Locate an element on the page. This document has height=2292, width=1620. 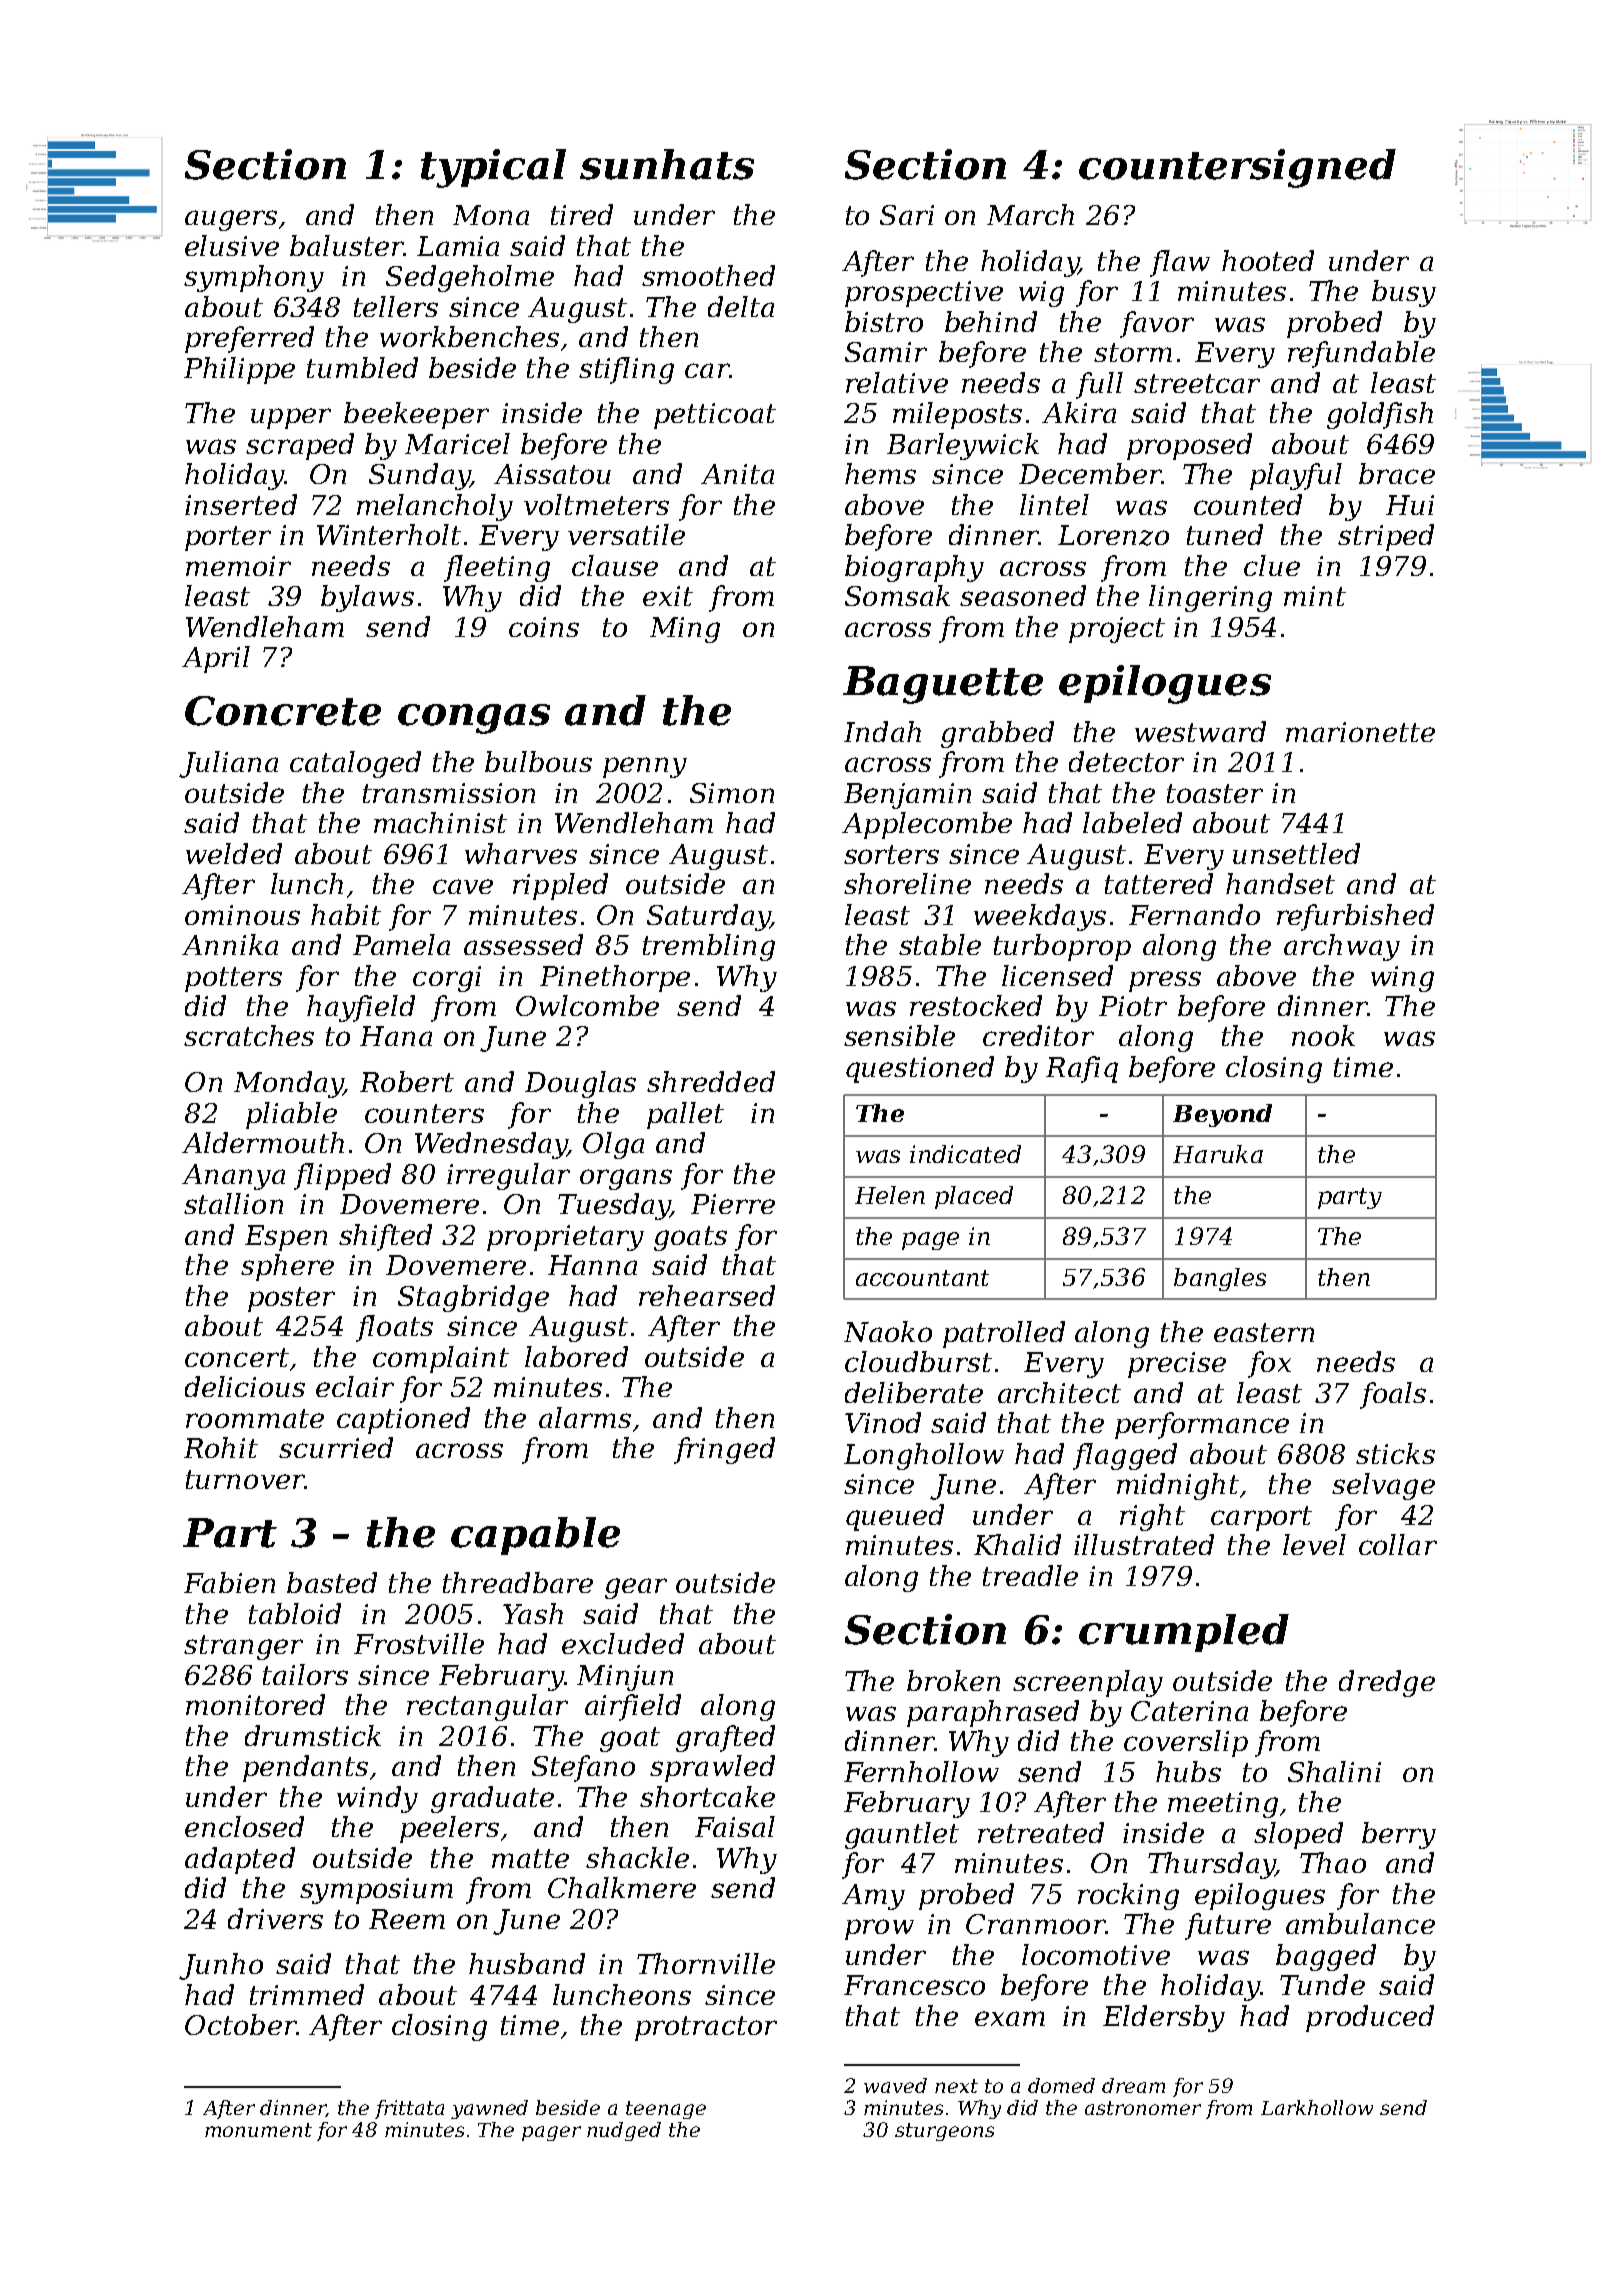
rehearsed is located at coordinates (707, 1295).
